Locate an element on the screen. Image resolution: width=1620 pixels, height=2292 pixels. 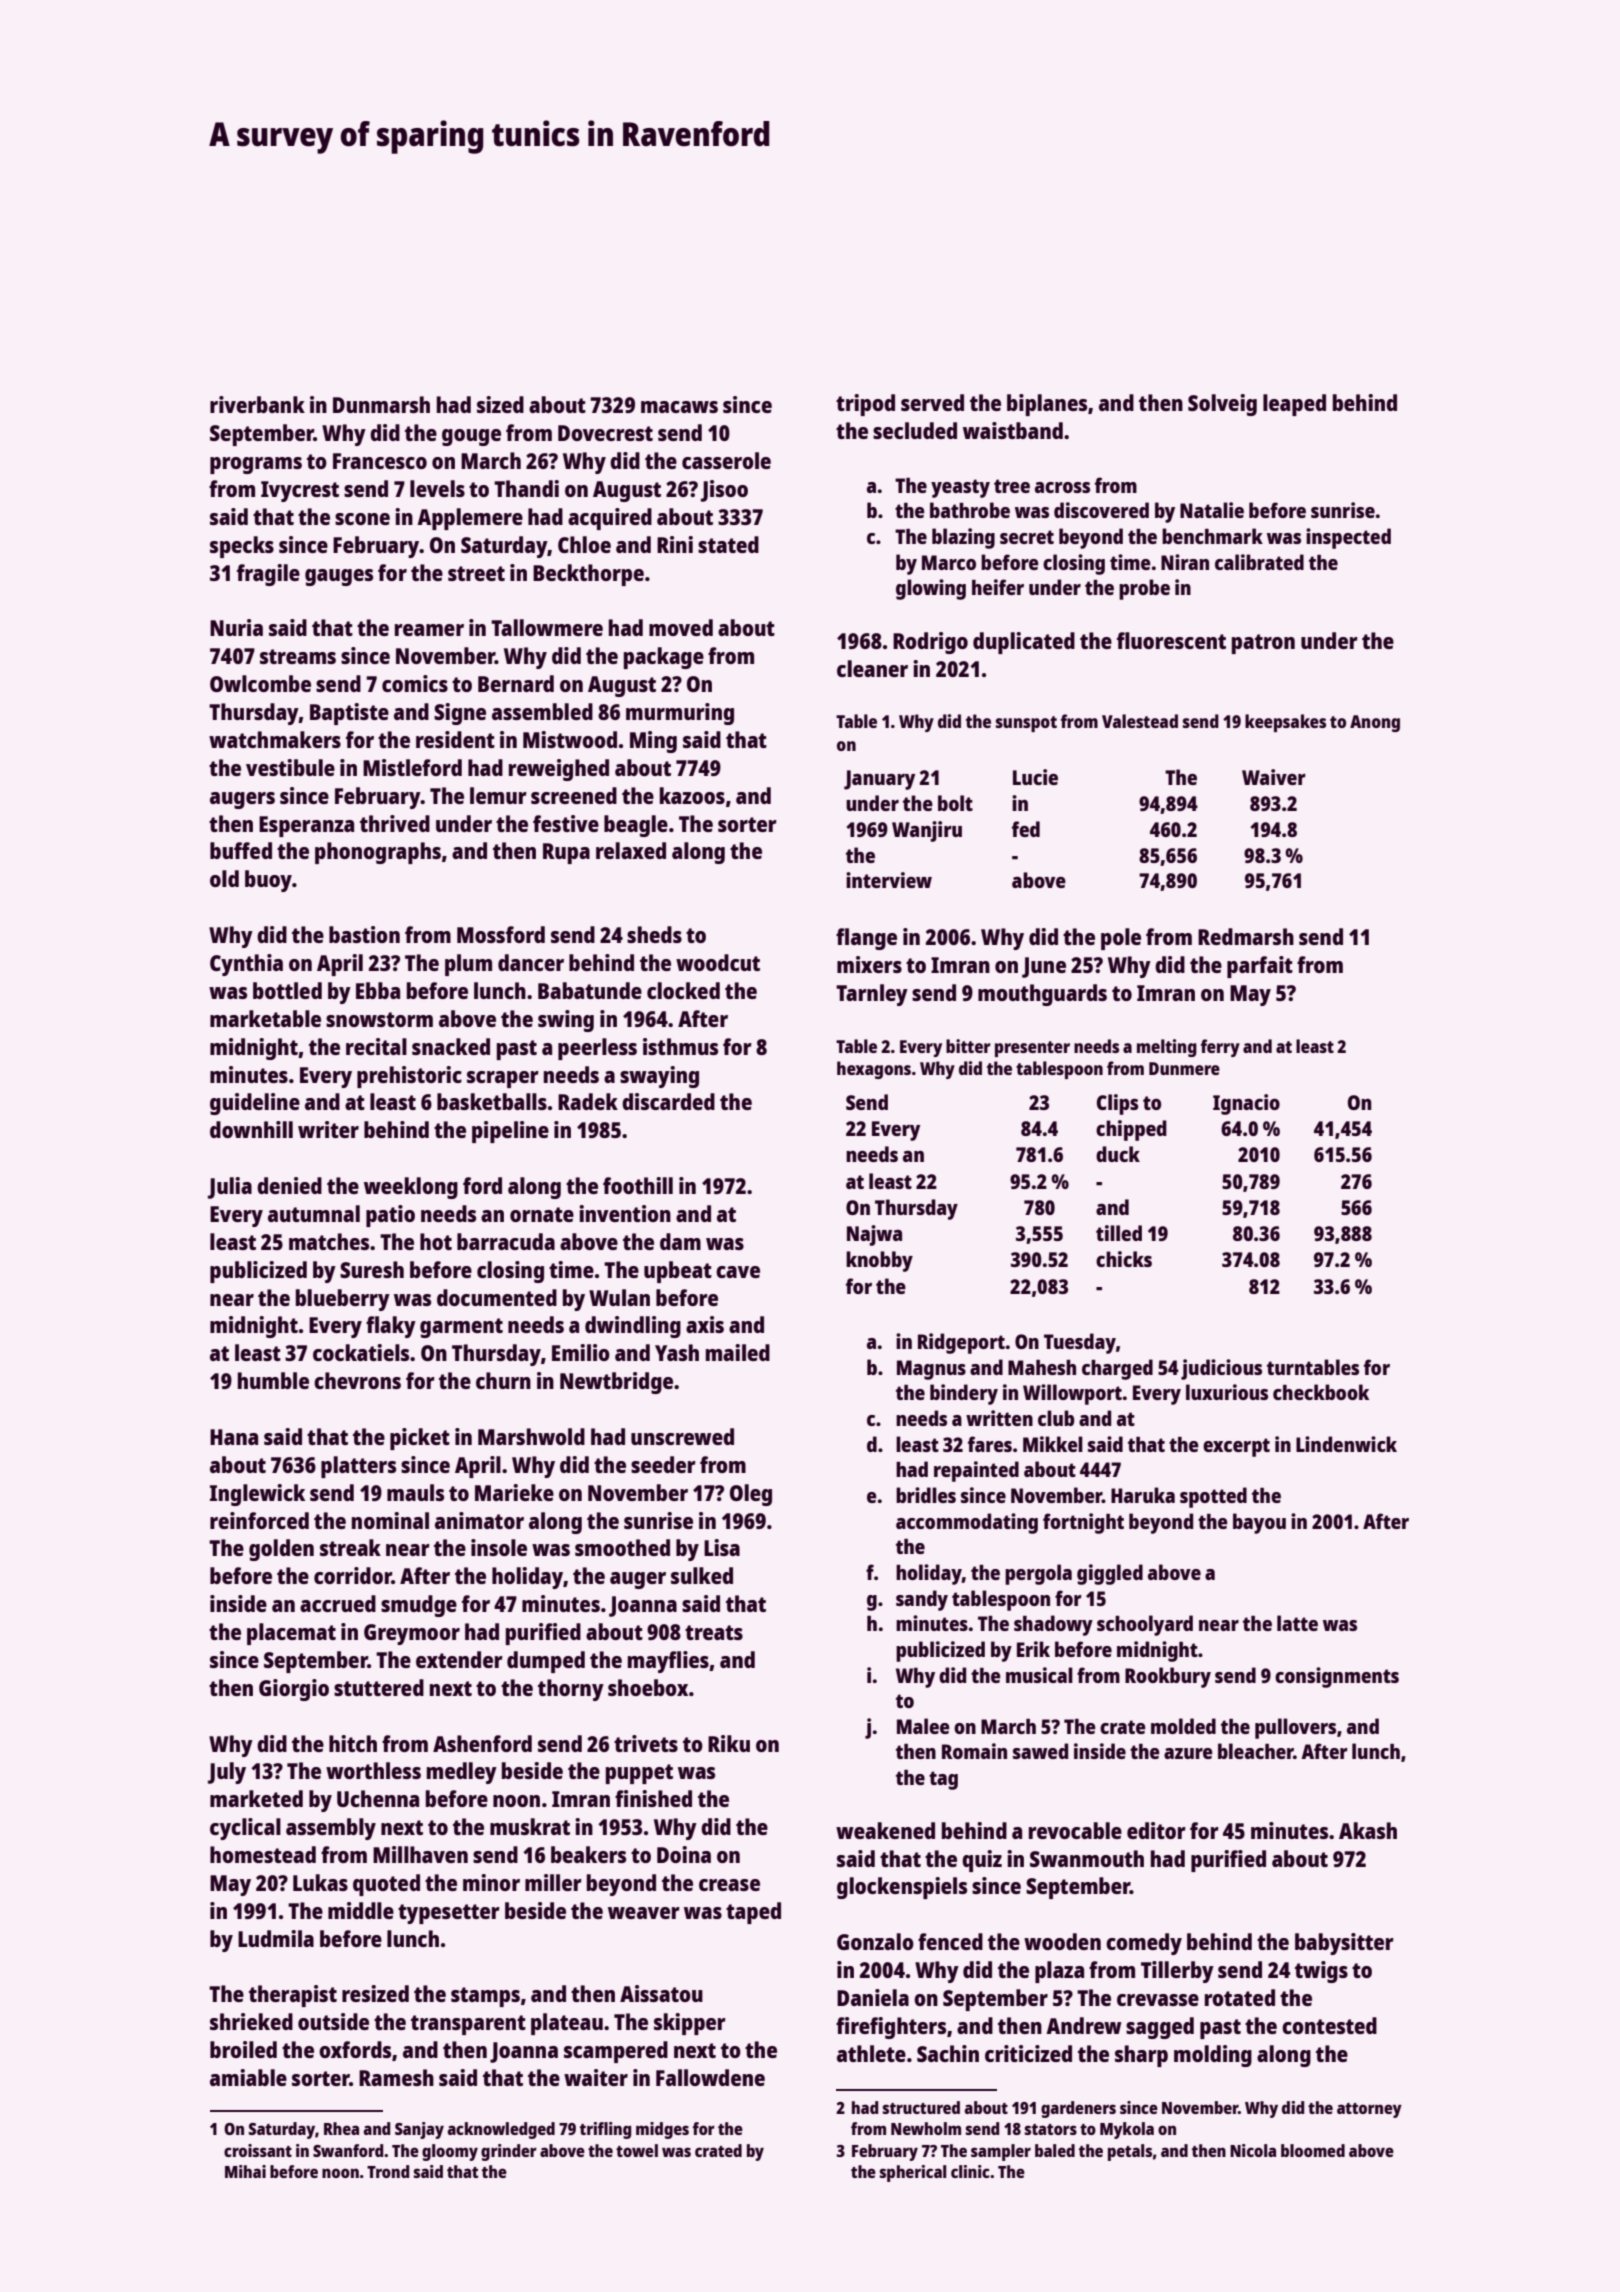
Riku is located at coordinates (729, 1743).
